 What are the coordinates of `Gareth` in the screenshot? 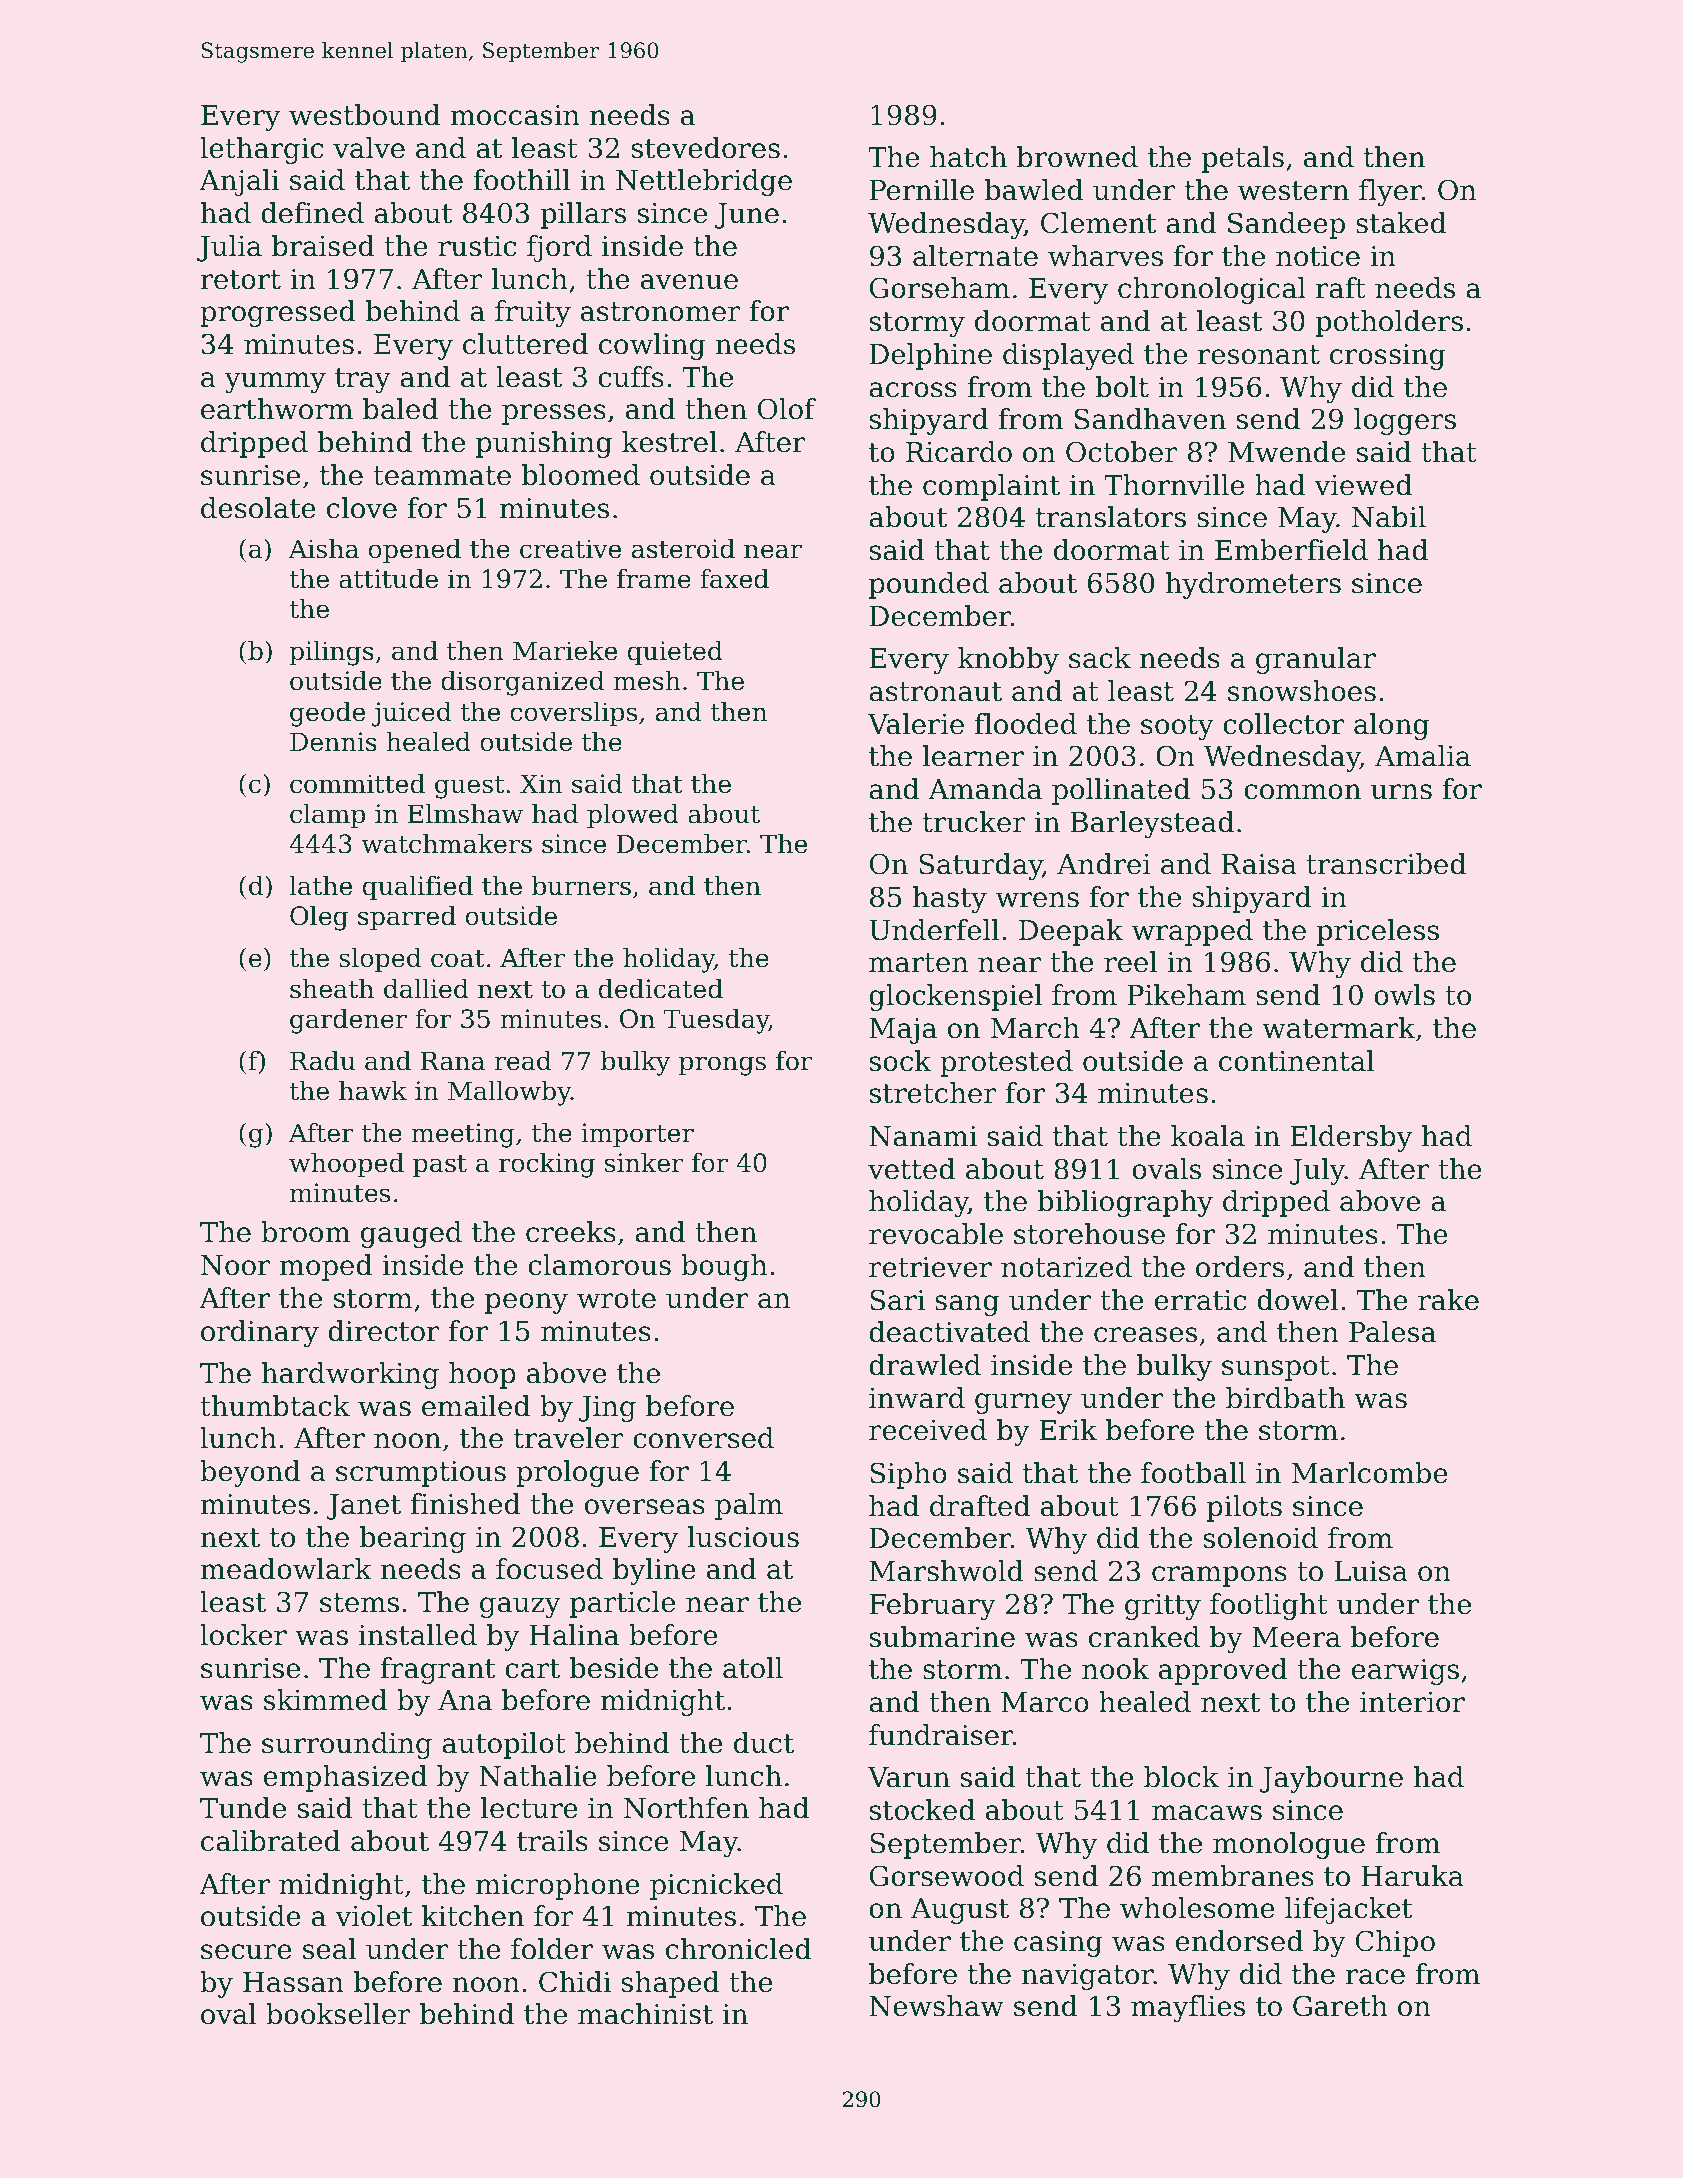 It's located at (1340, 2006).
